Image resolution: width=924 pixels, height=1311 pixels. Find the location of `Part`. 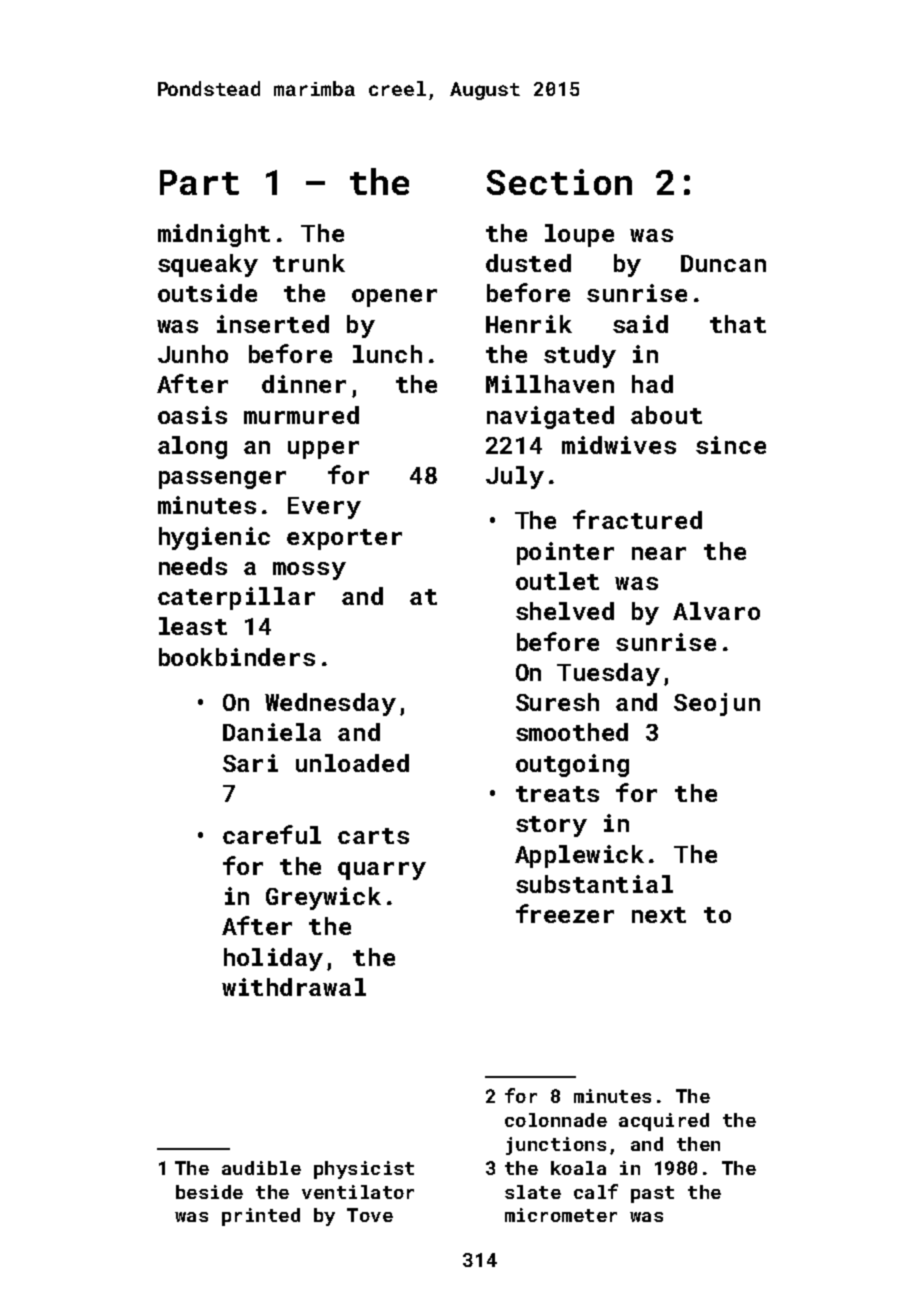

Part is located at coordinates (199, 182).
